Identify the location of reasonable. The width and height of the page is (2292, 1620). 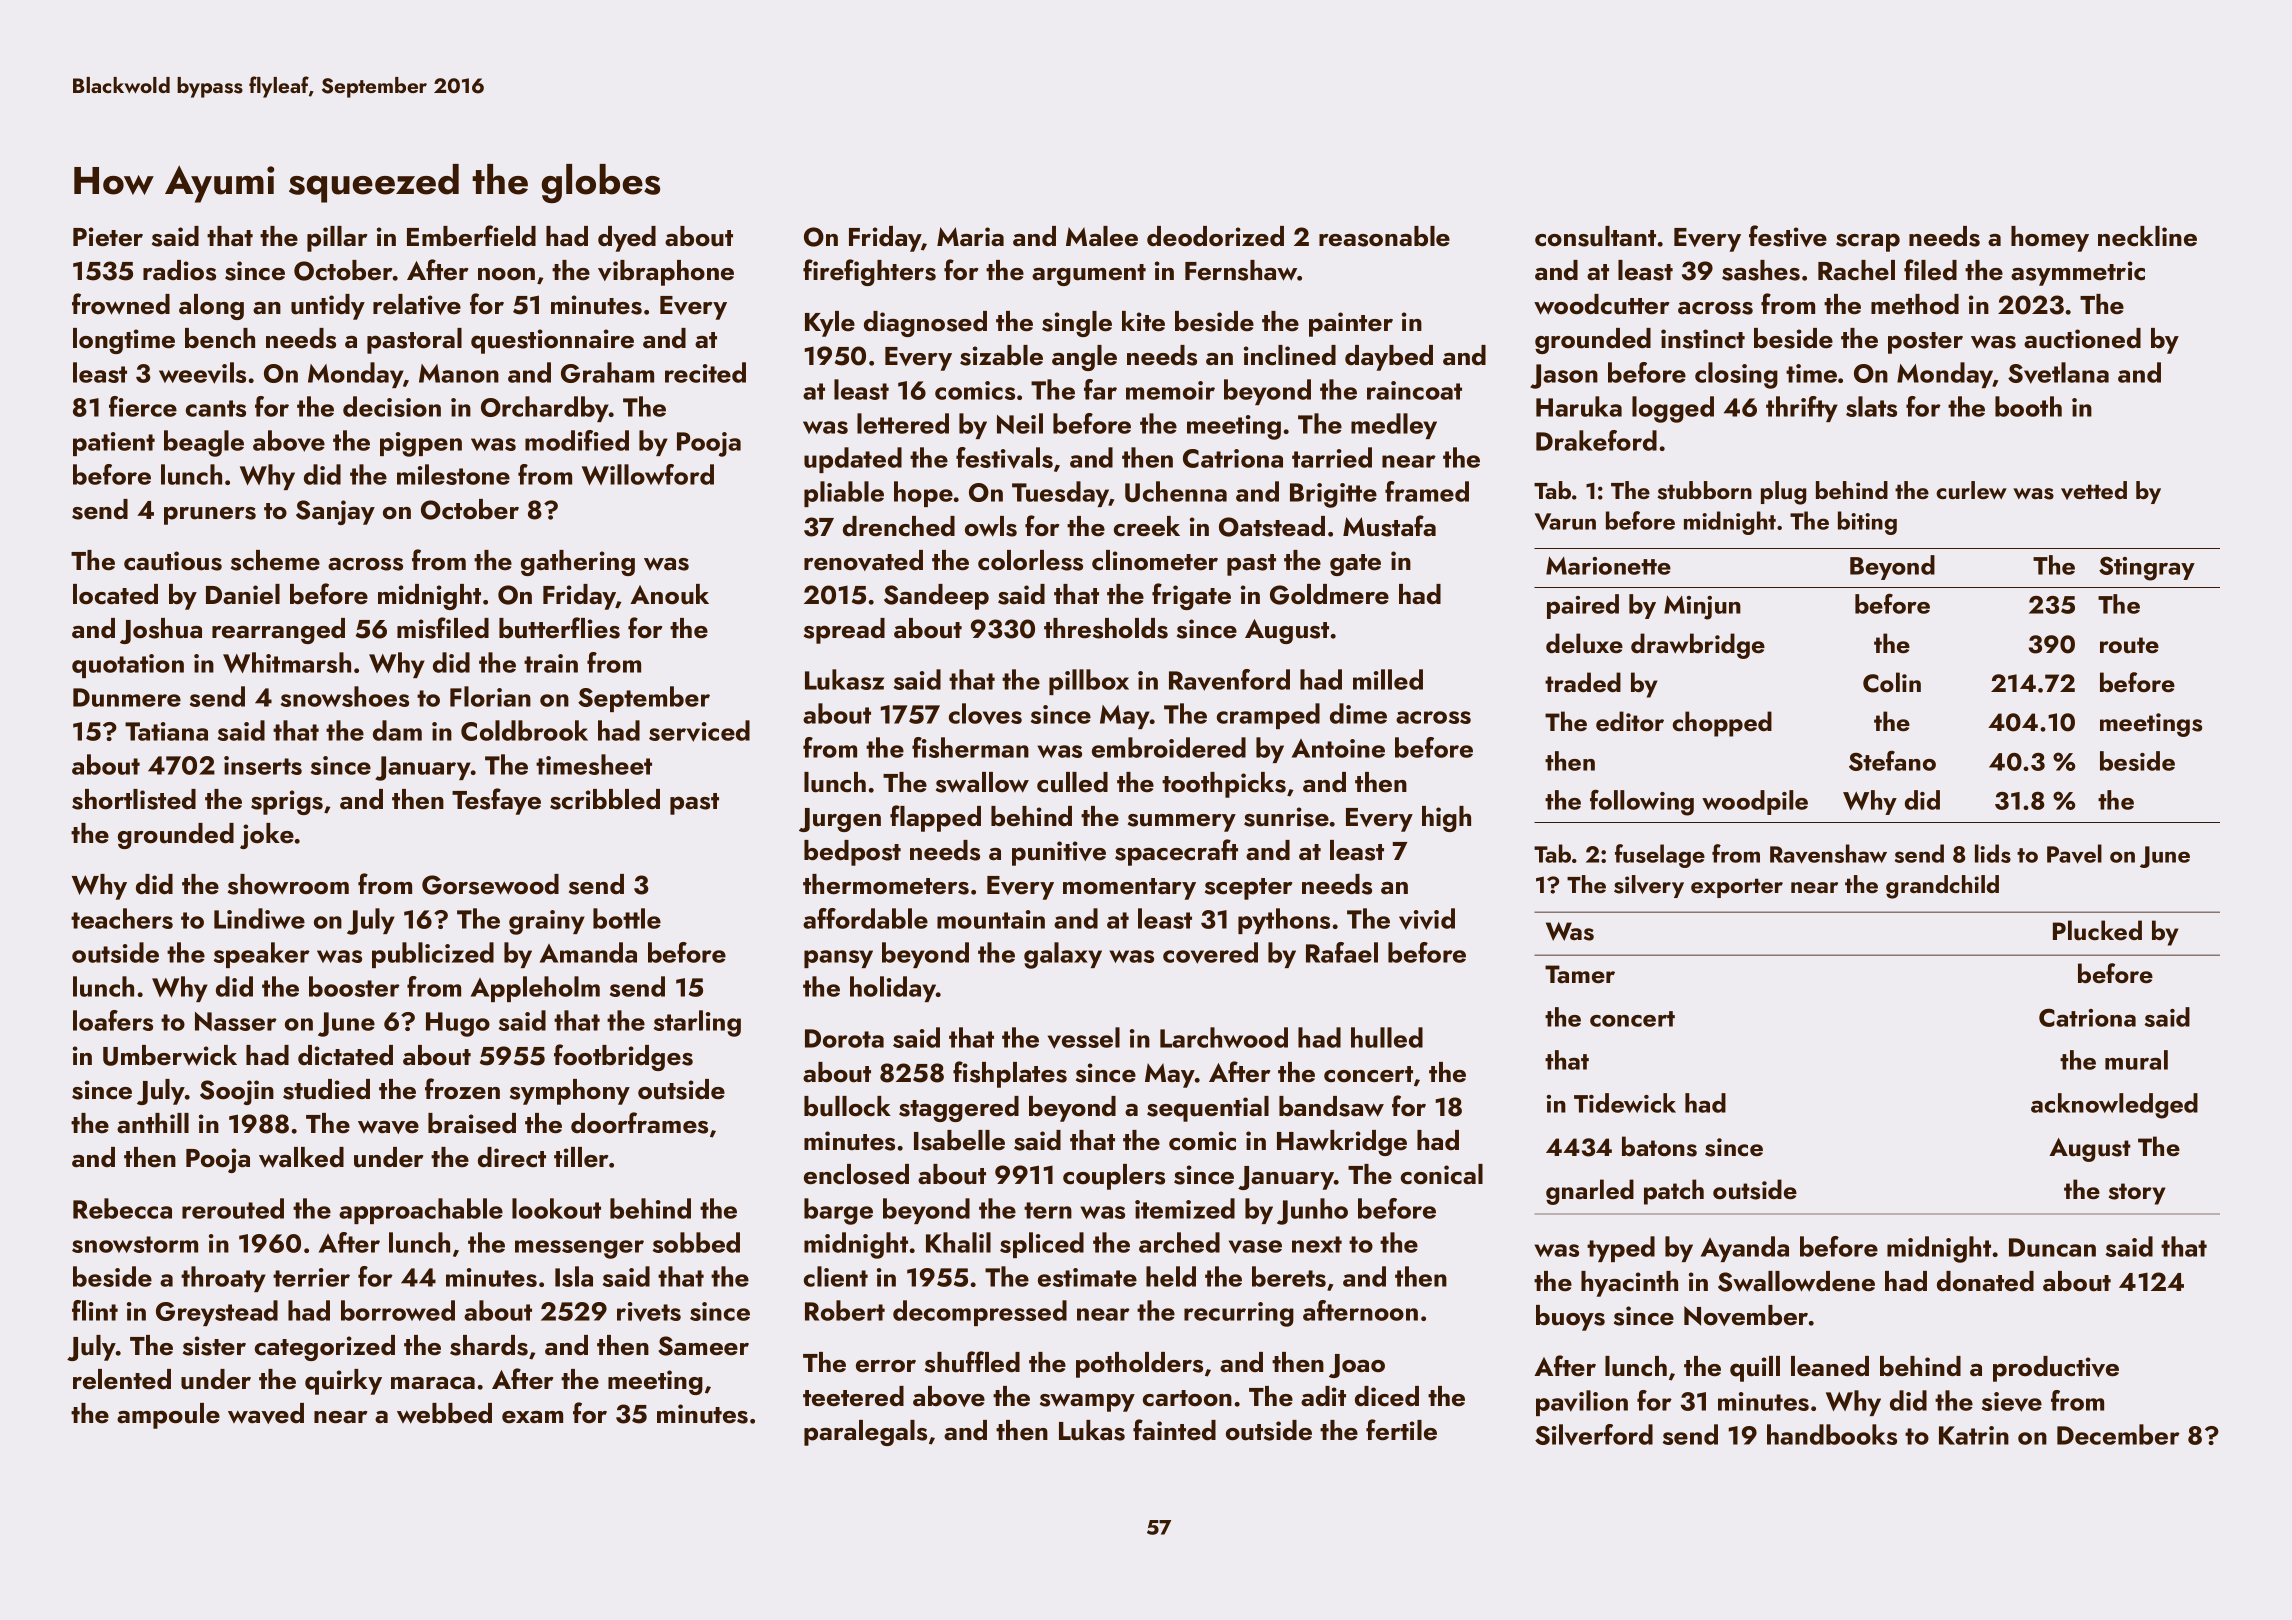
(1384, 236).
